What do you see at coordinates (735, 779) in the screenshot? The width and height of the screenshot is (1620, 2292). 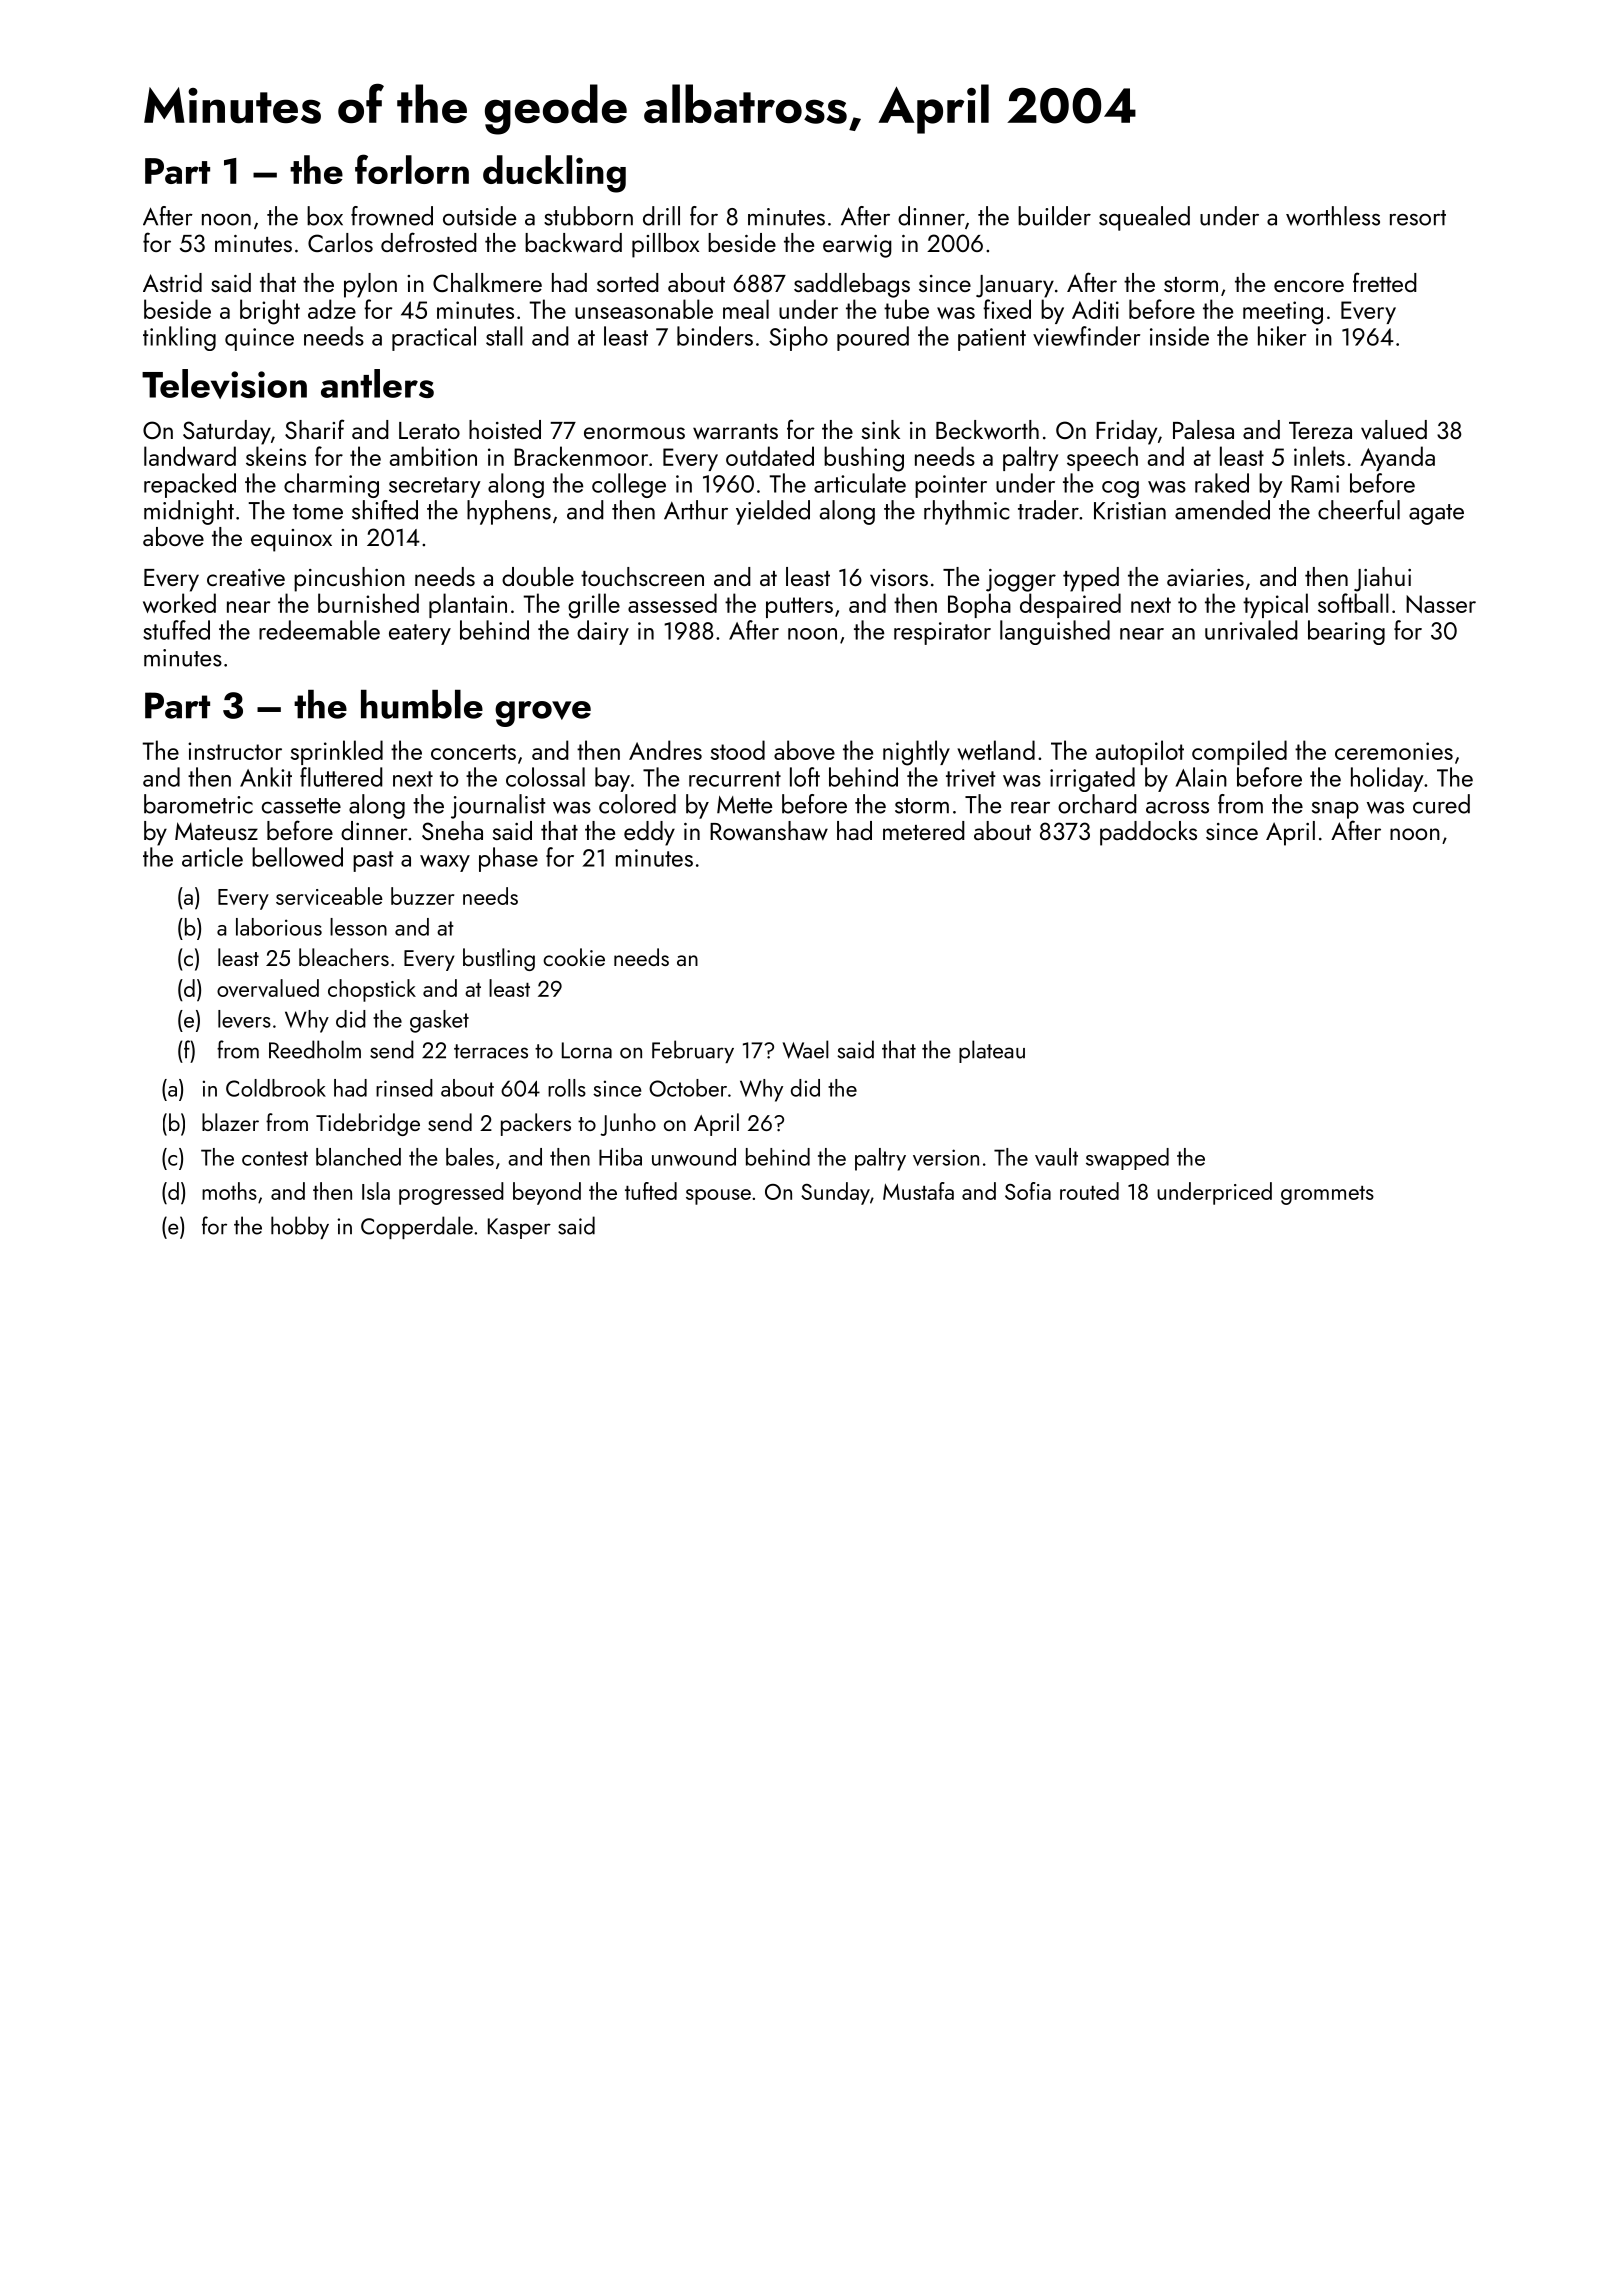 I see `recurrent` at bounding box center [735, 779].
